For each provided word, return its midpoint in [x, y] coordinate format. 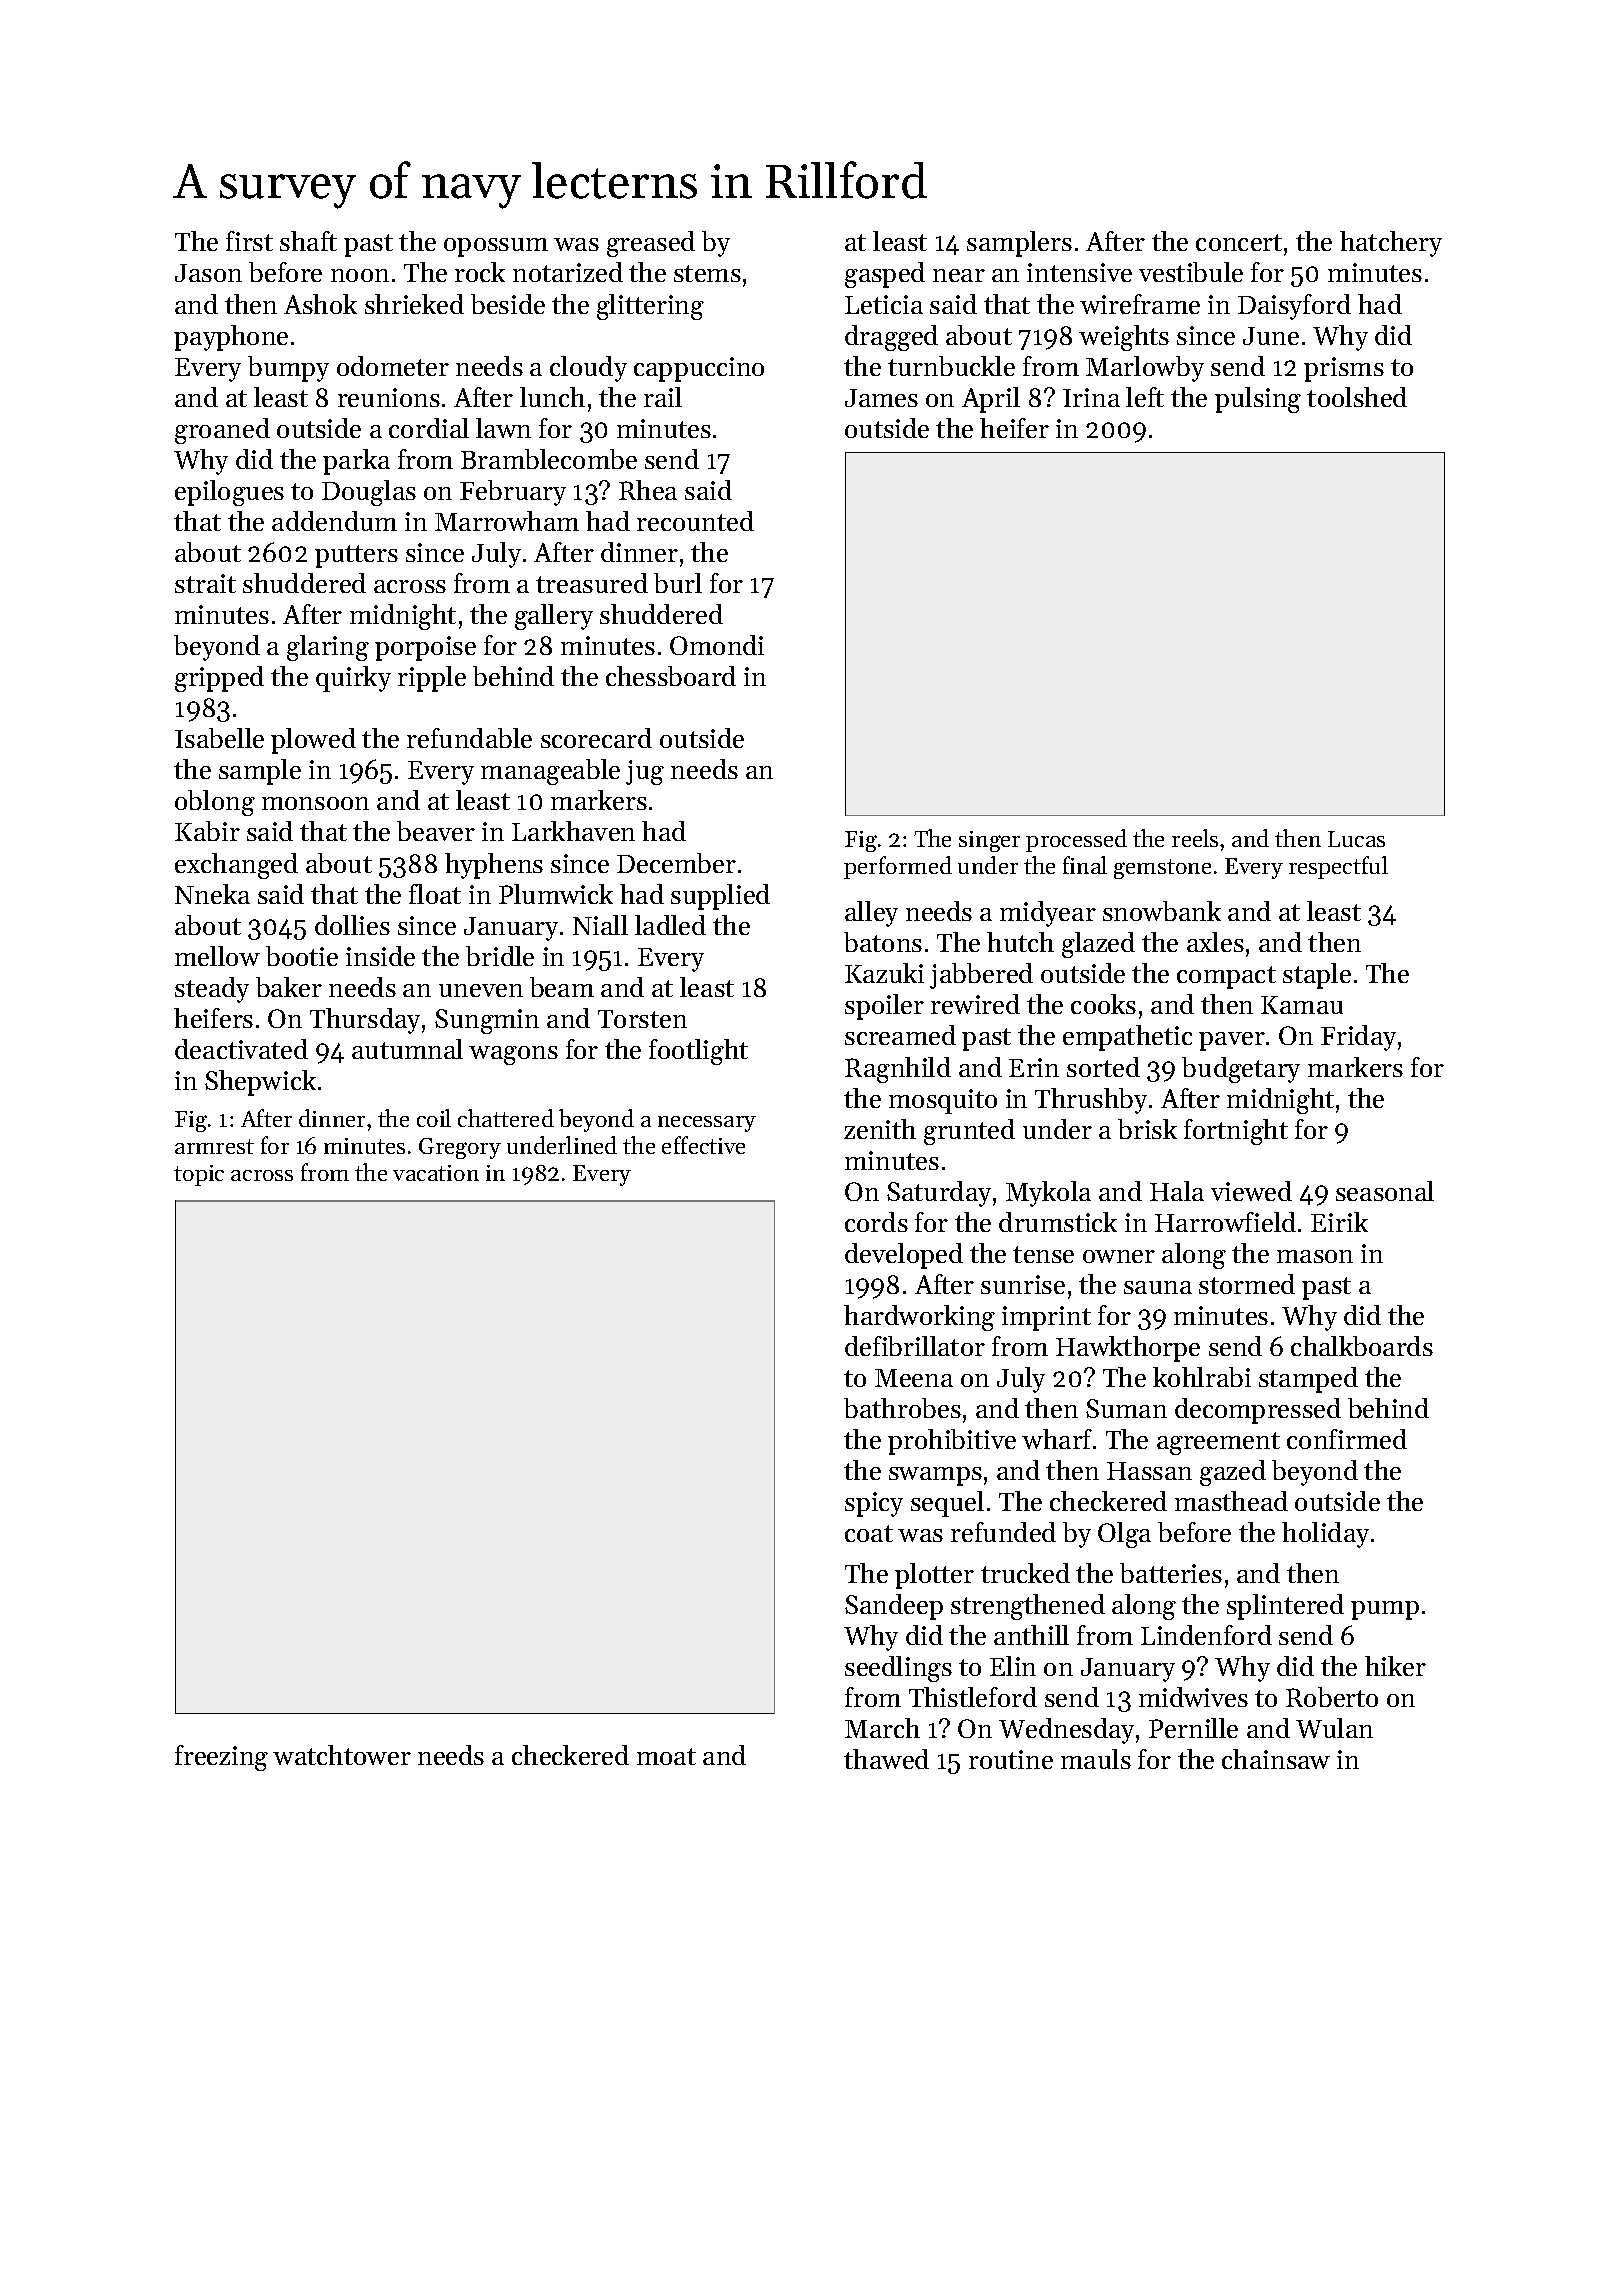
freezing [221, 1758]
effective [703, 1145]
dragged [891, 338]
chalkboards [1362, 1346]
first [249, 241]
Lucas [1356, 839]
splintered [1285, 1607]
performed [898, 867]
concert [1239, 242]
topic [199, 1175]
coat [869, 1533]
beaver [436, 831]
